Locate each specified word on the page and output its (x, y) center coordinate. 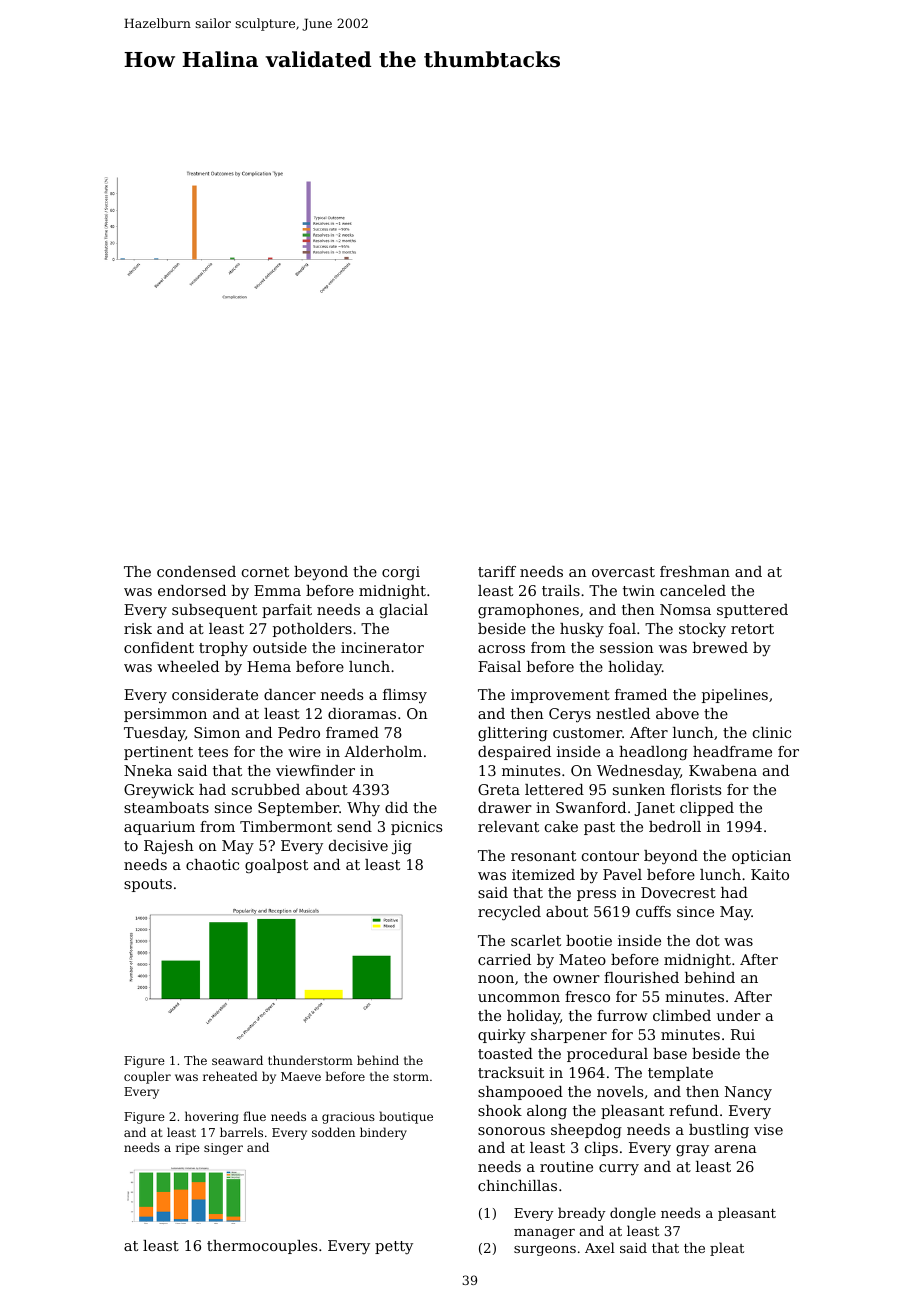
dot (708, 940)
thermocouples (262, 1247)
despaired (514, 753)
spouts (148, 885)
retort (752, 629)
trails (561, 590)
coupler (147, 1077)
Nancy (748, 1093)
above (677, 713)
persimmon (165, 715)
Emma (277, 590)
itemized (543, 874)
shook (500, 1110)
